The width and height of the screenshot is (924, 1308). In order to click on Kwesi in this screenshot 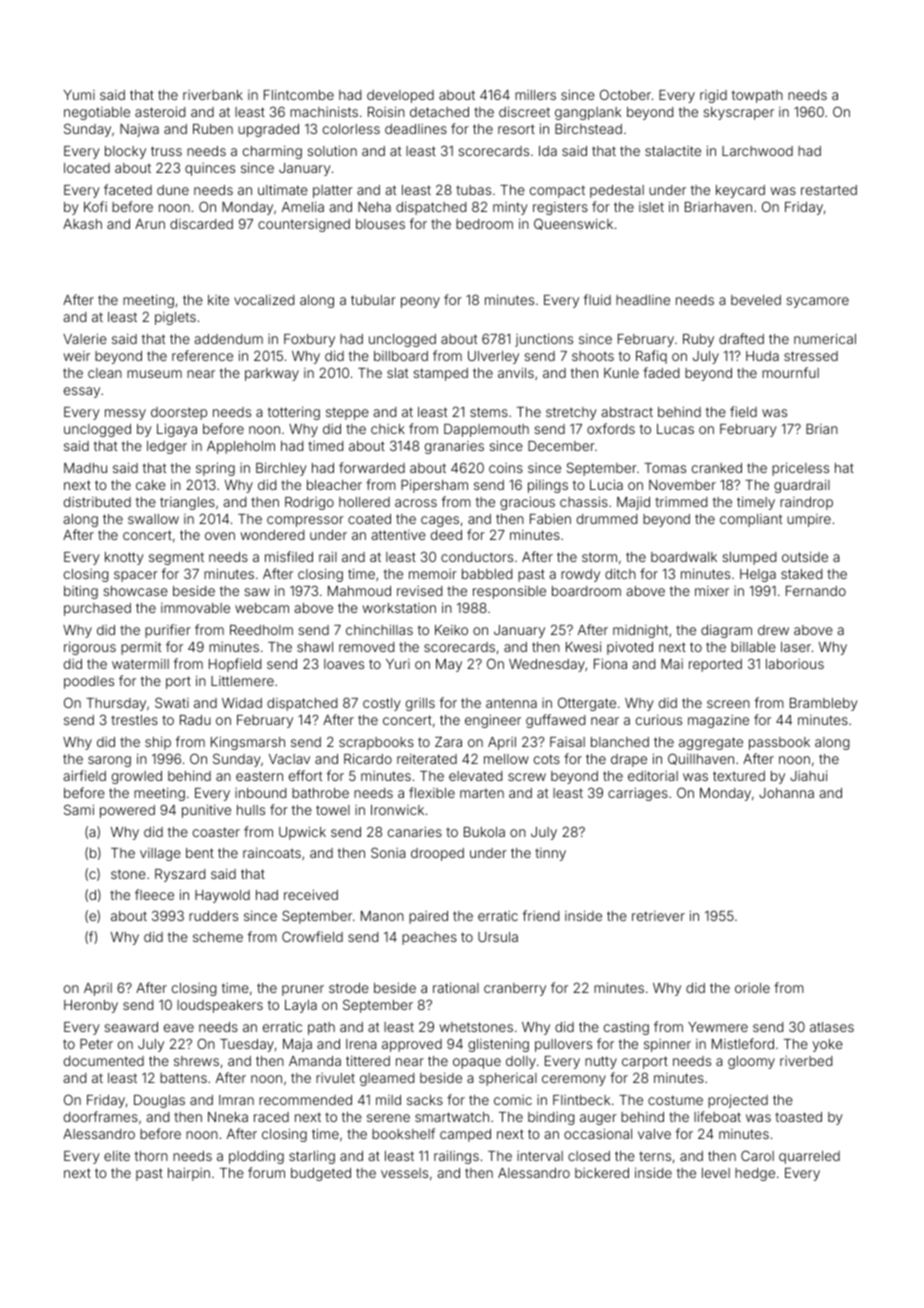, I will do `click(583, 646)`.
